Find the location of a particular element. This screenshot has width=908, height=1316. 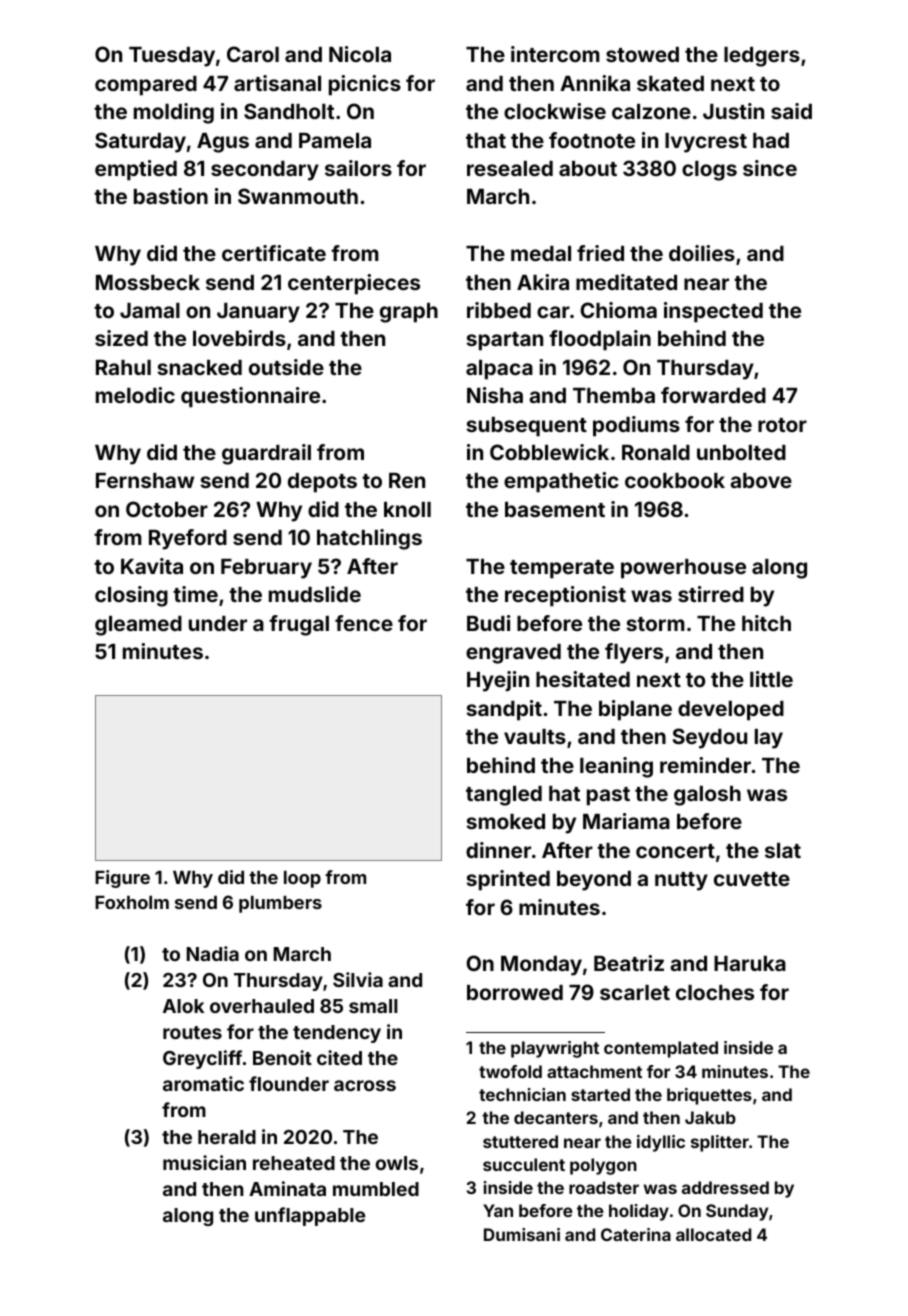

Mossbeck is located at coordinates (148, 282).
